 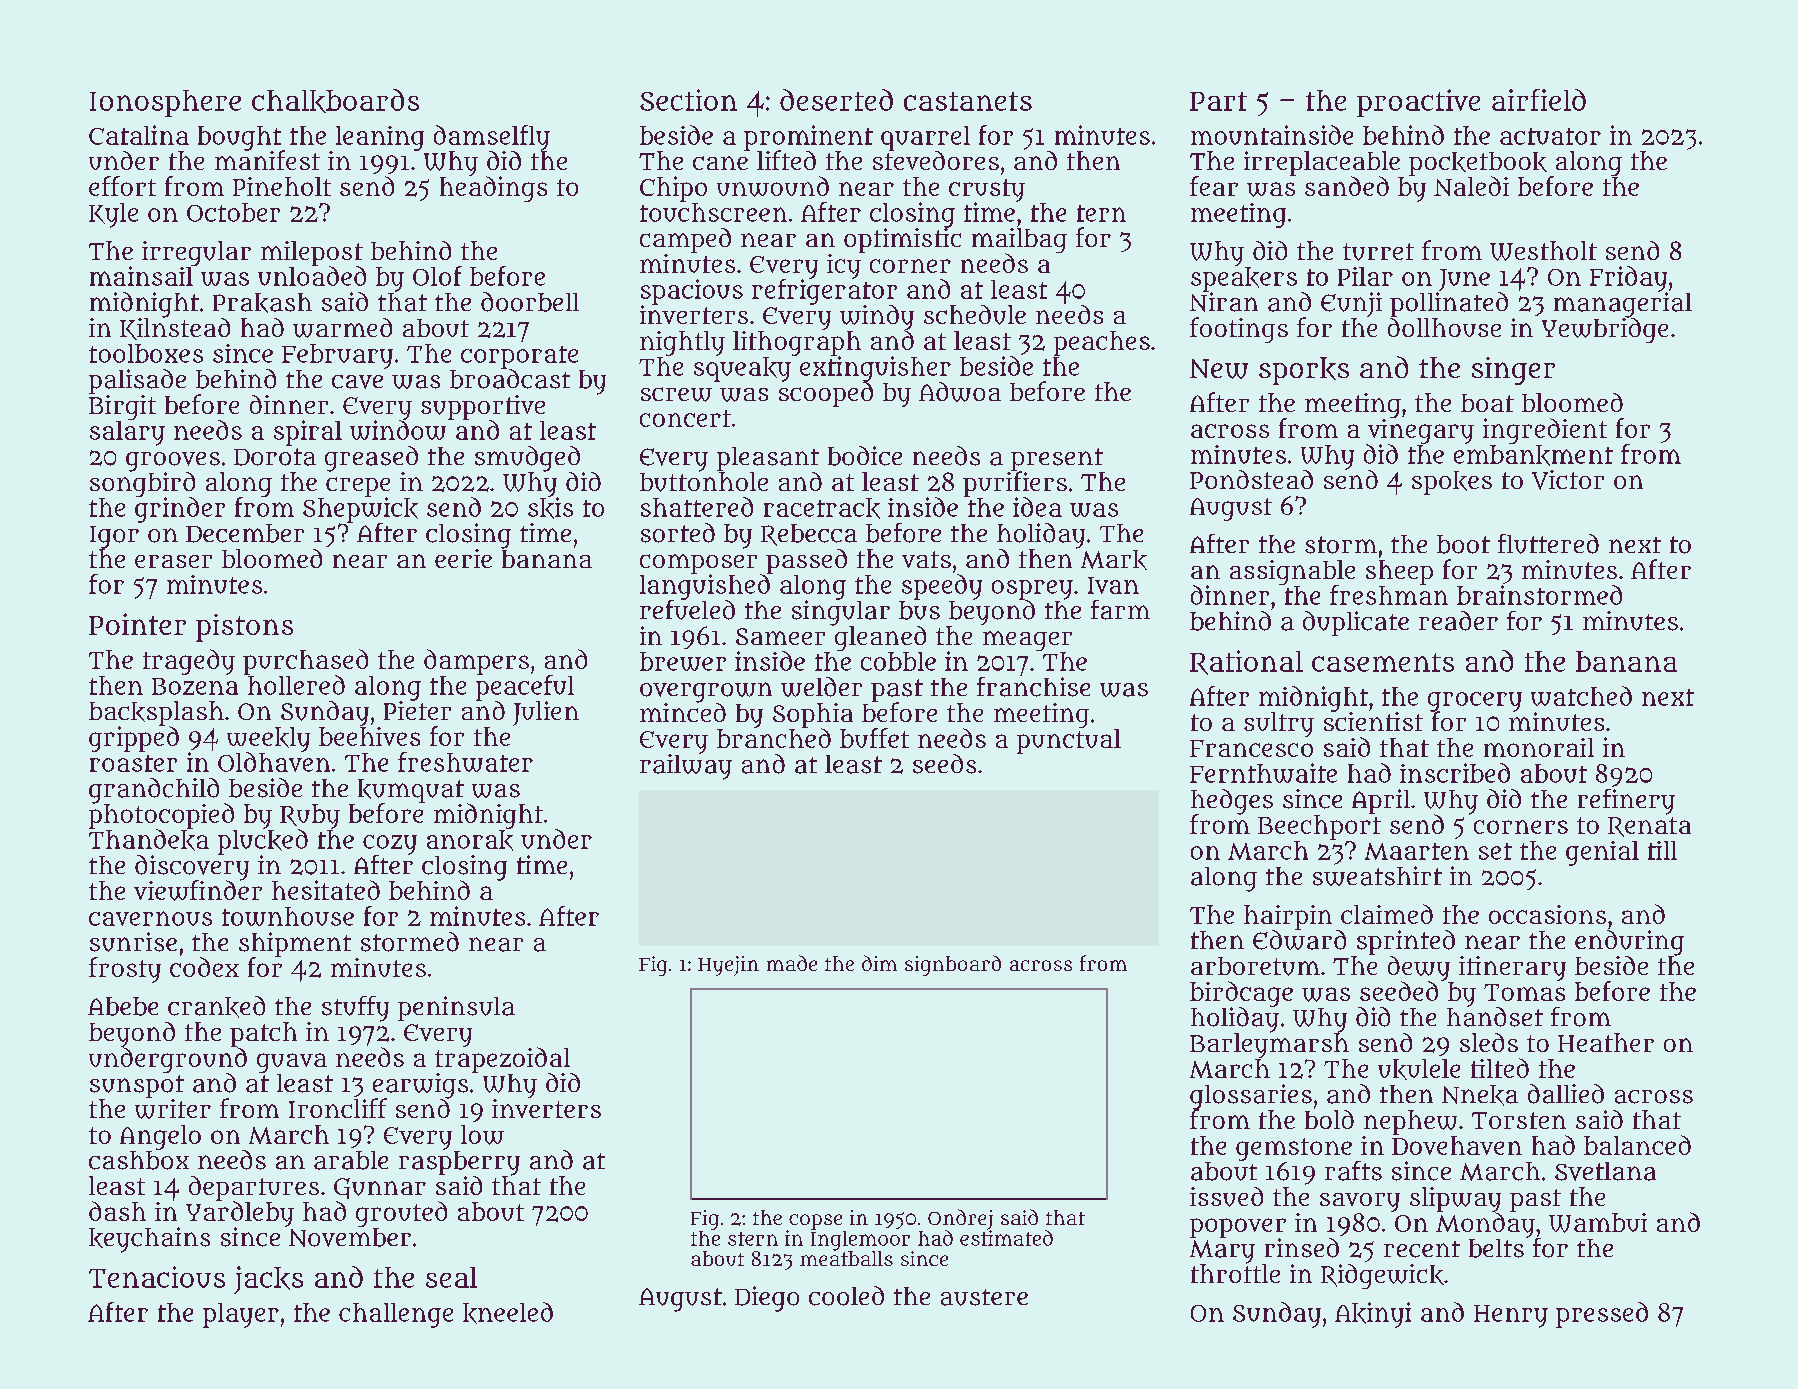 What do you see at coordinates (1539, 747) in the screenshot?
I see `monorail` at bounding box center [1539, 747].
